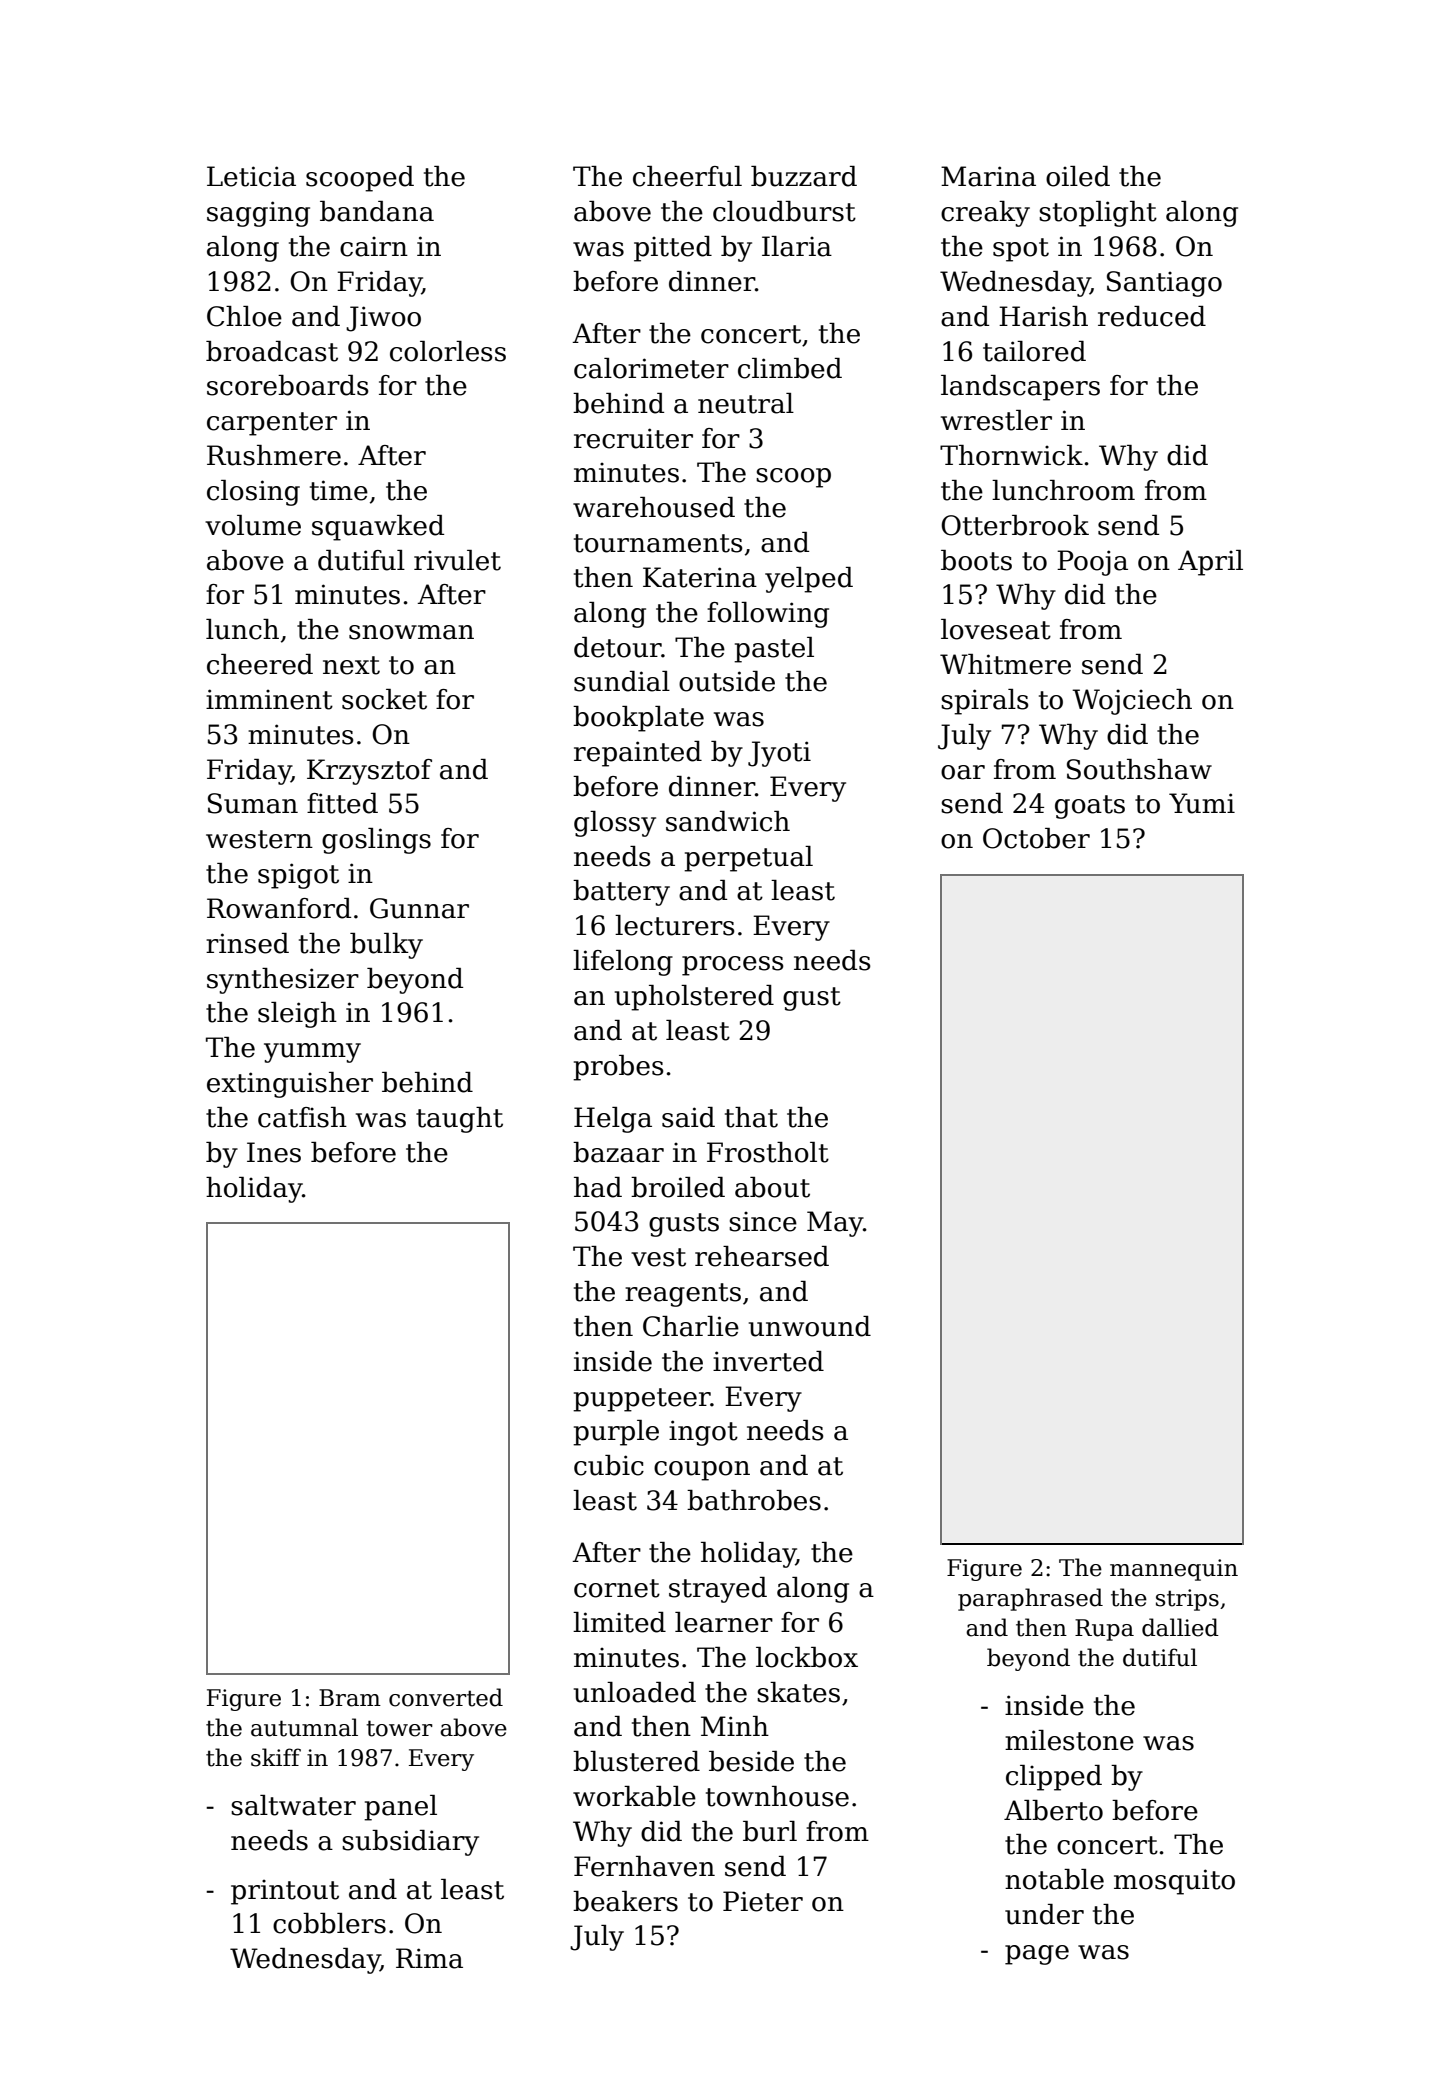  Describe the element at coordinates (376, 841) in the image. I see `goslings` at that location.
